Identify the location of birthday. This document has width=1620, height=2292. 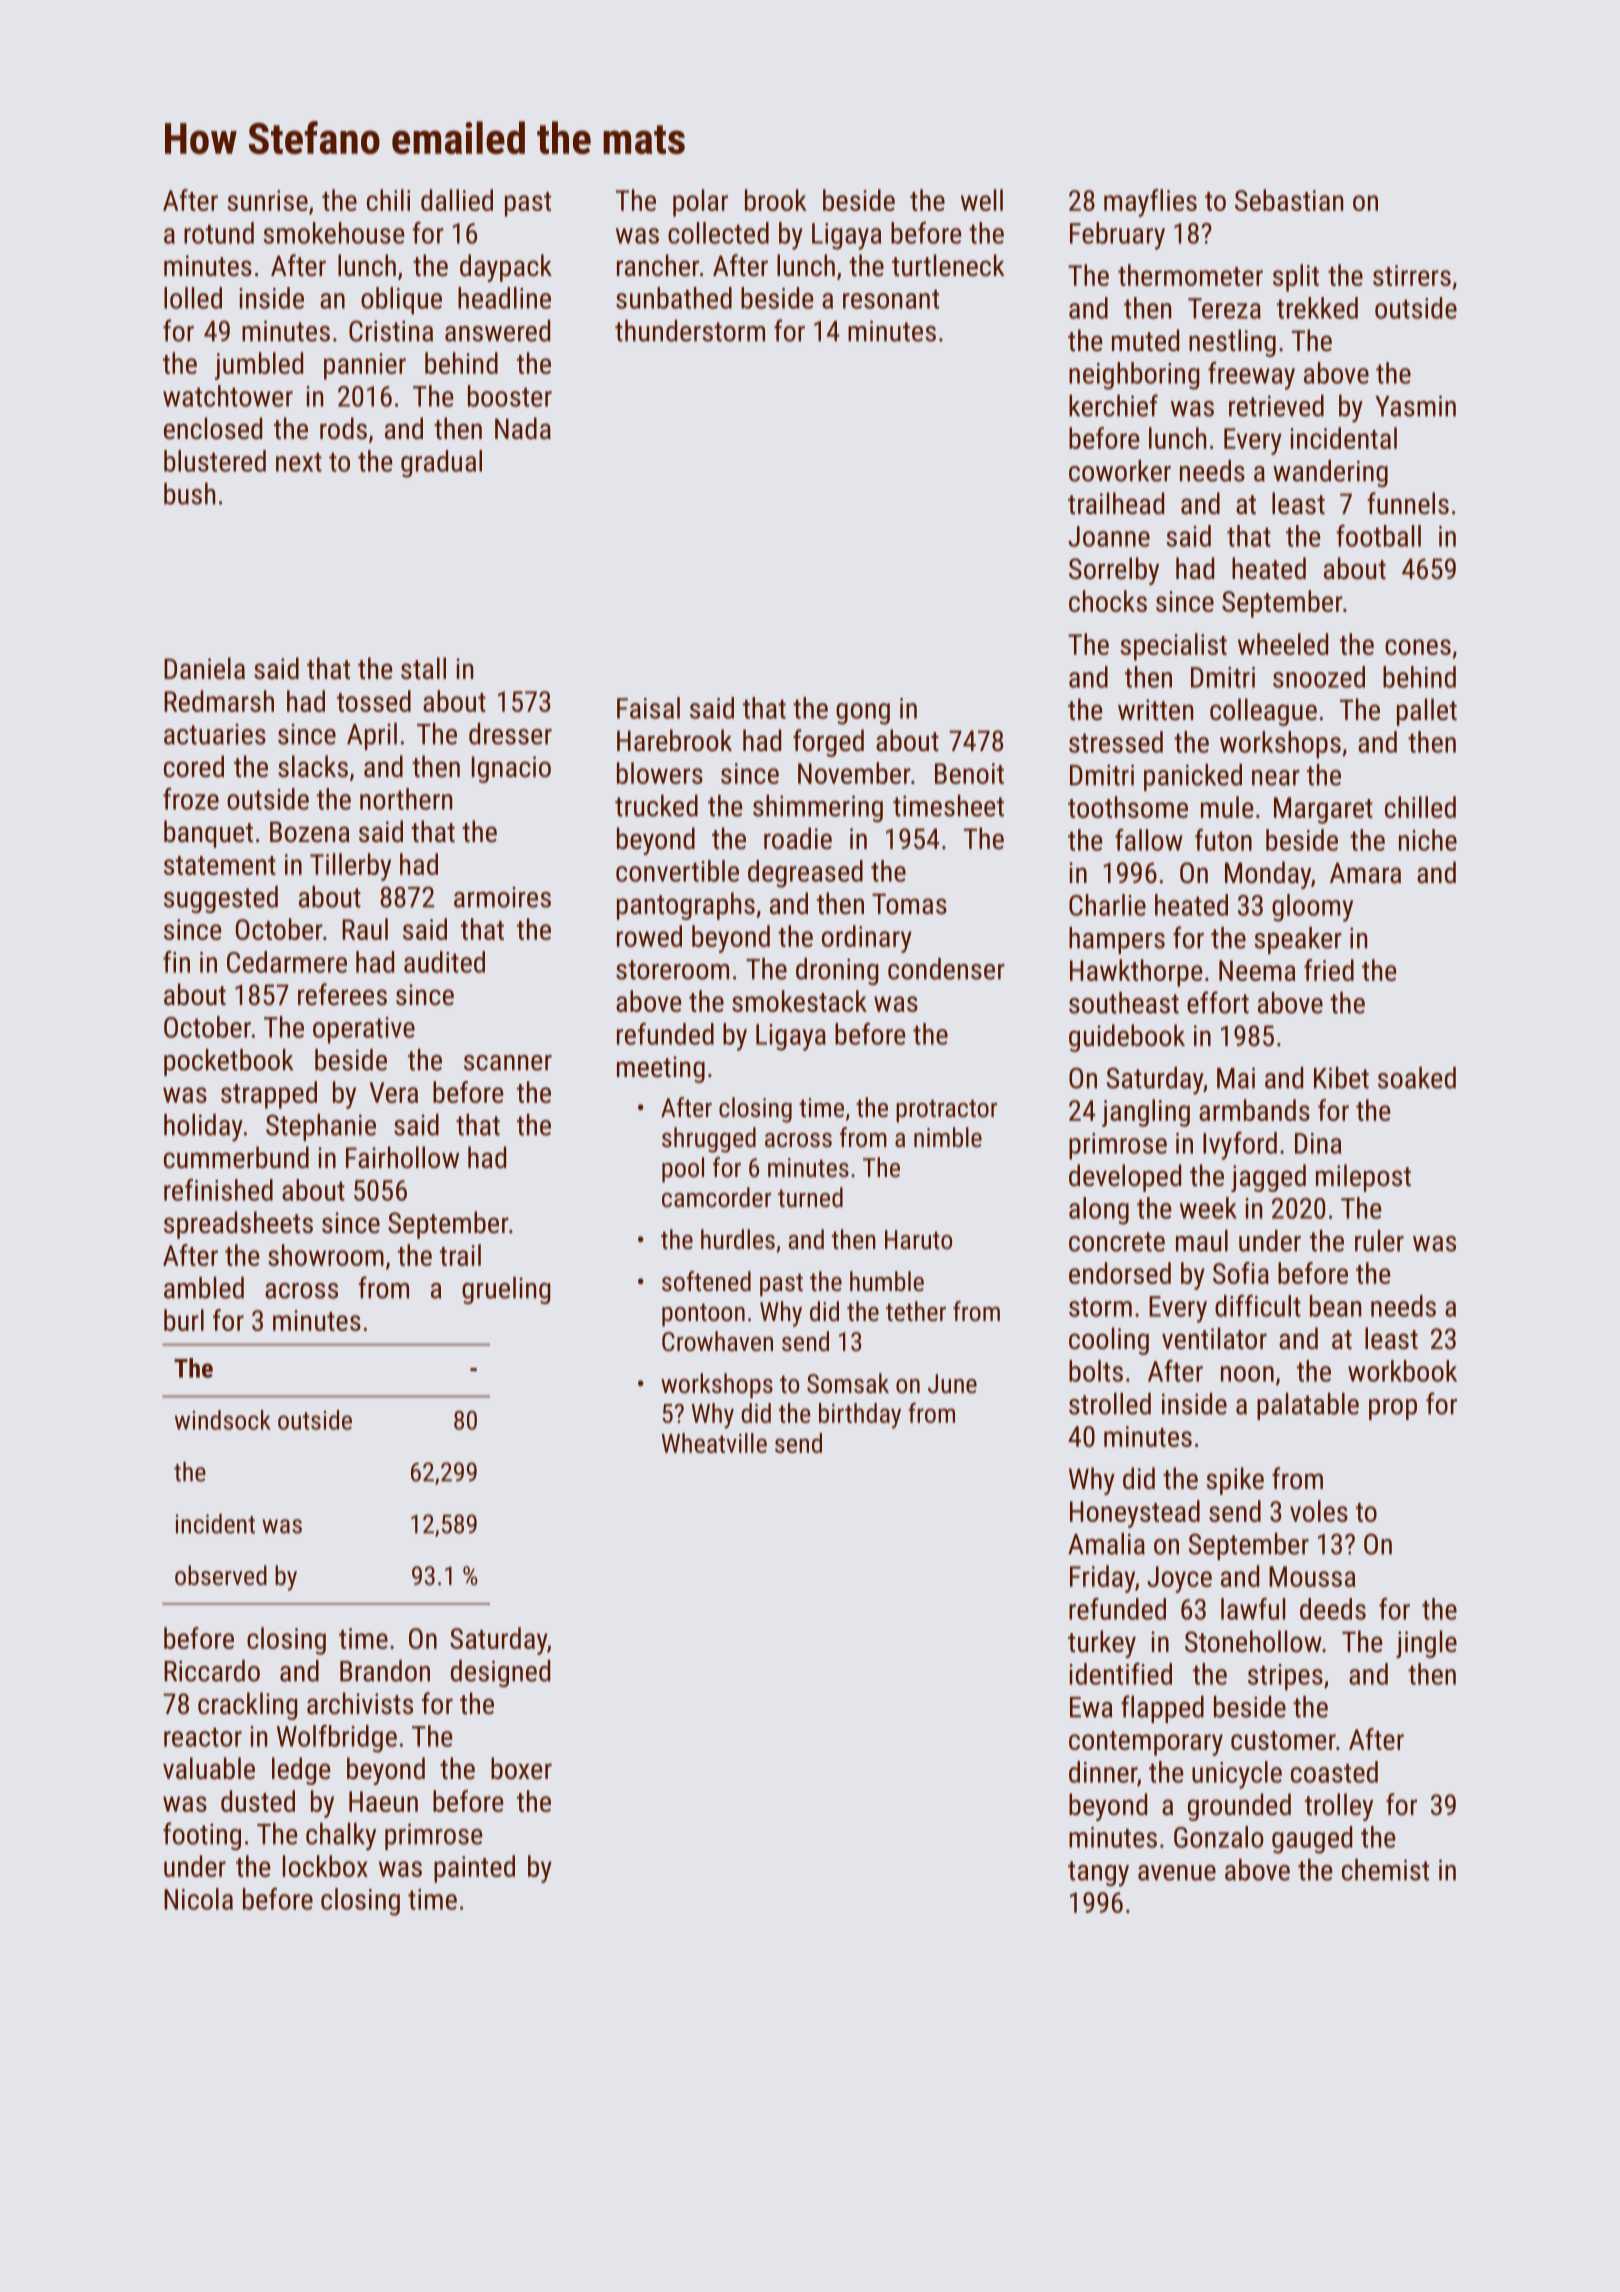
(860, 1416).
